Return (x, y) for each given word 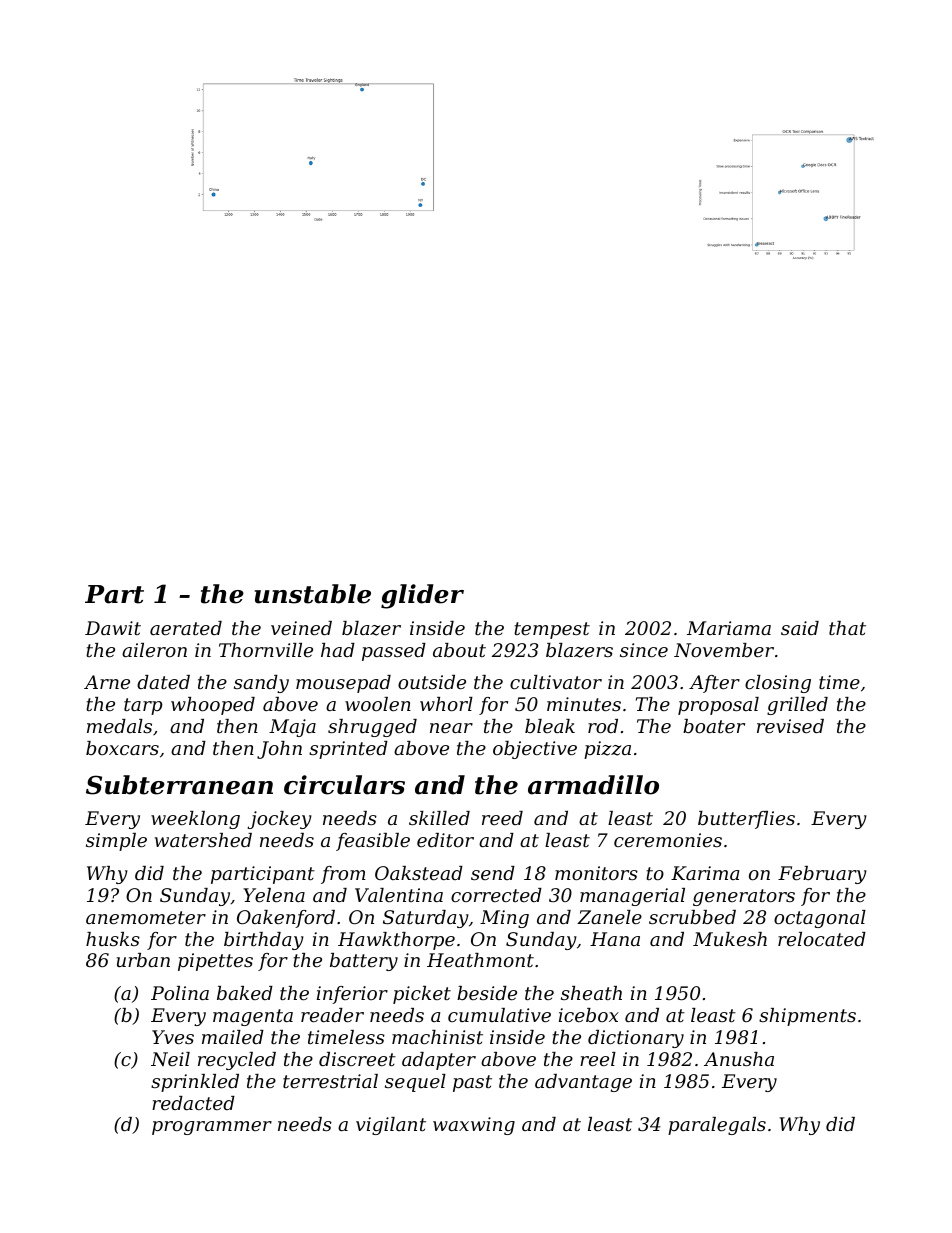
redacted (193, 1103)
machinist (437, 1037)
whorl (446, 704)
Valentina (399, 895)
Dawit (113, 628)
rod (603, 726)
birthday (264, 941)
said (800, 628)
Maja (292, 728)
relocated (822, 939)
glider (422, 596)
